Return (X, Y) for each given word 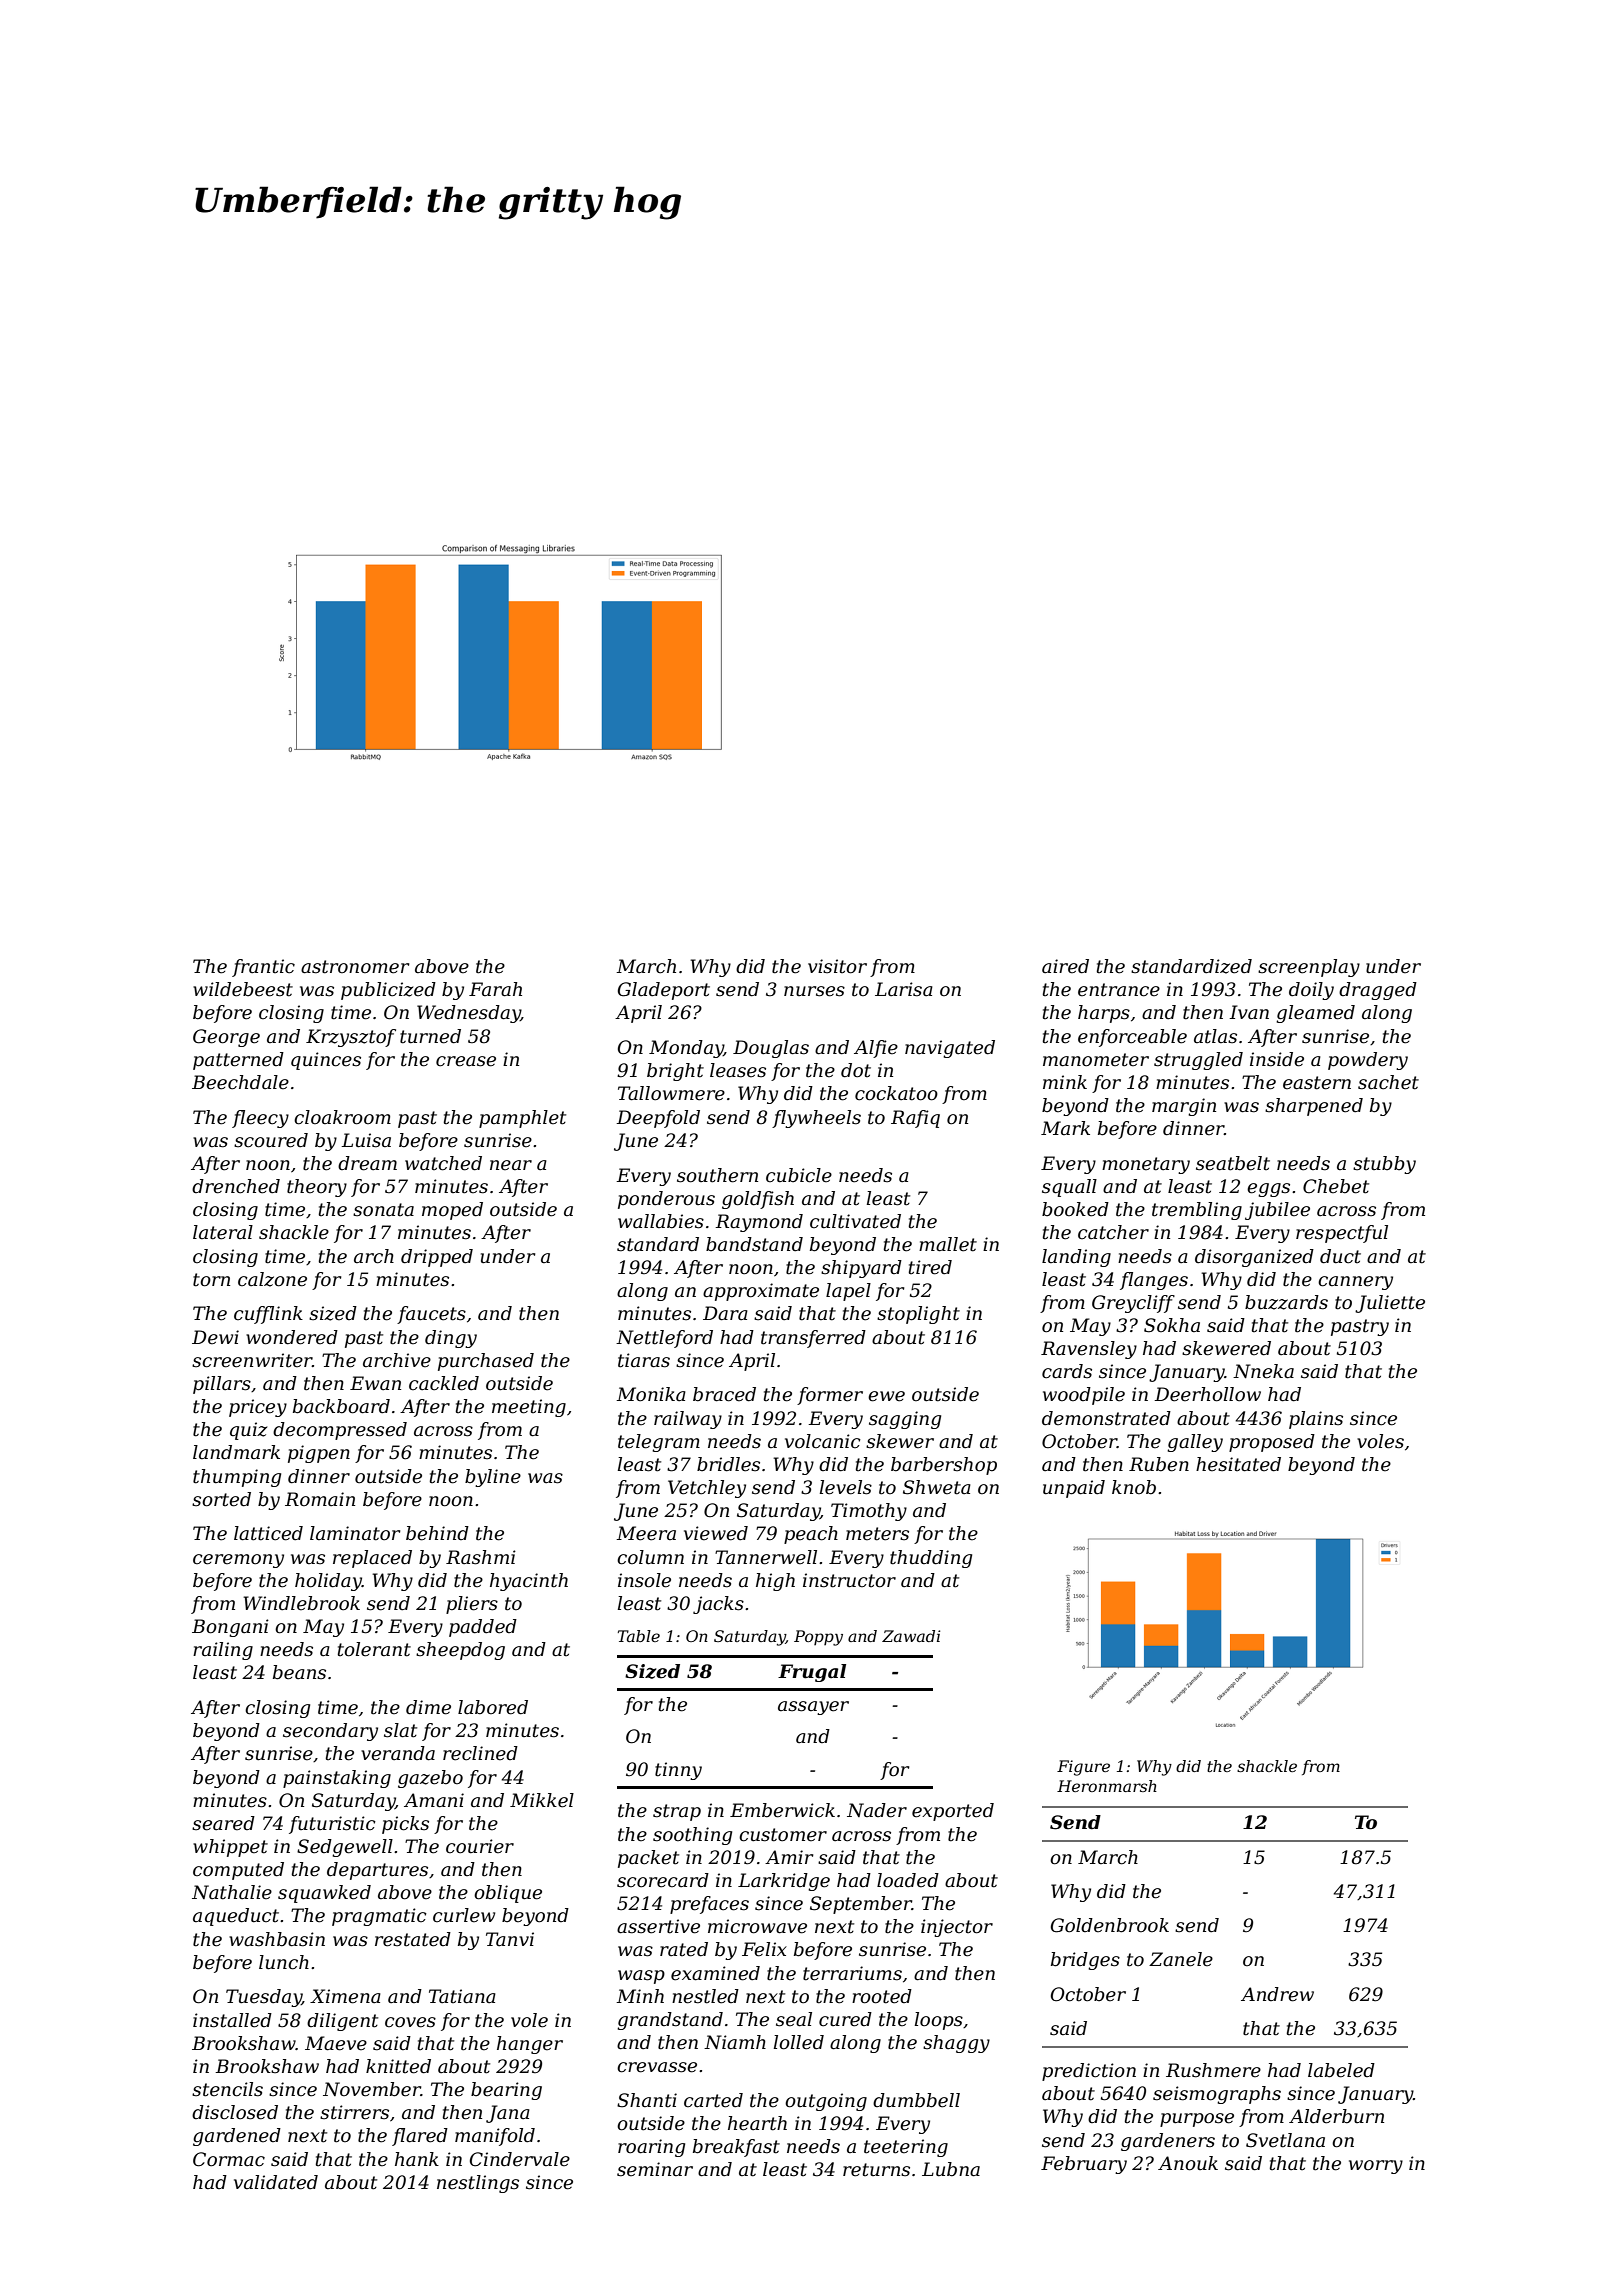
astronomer (355, 967)
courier (480, 1846)
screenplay (1309, 968)
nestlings (478, 2184)
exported (953, 1812)
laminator (355, 1533)
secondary (330, 1732)
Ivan (1249, 1012)
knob (1134, 1487)
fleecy (260, 1119)
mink (1065, 1082)
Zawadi (911, 1636)
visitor (837, 966)
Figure (1083, 1768)
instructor (849, 1580)
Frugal (812, 1673)
